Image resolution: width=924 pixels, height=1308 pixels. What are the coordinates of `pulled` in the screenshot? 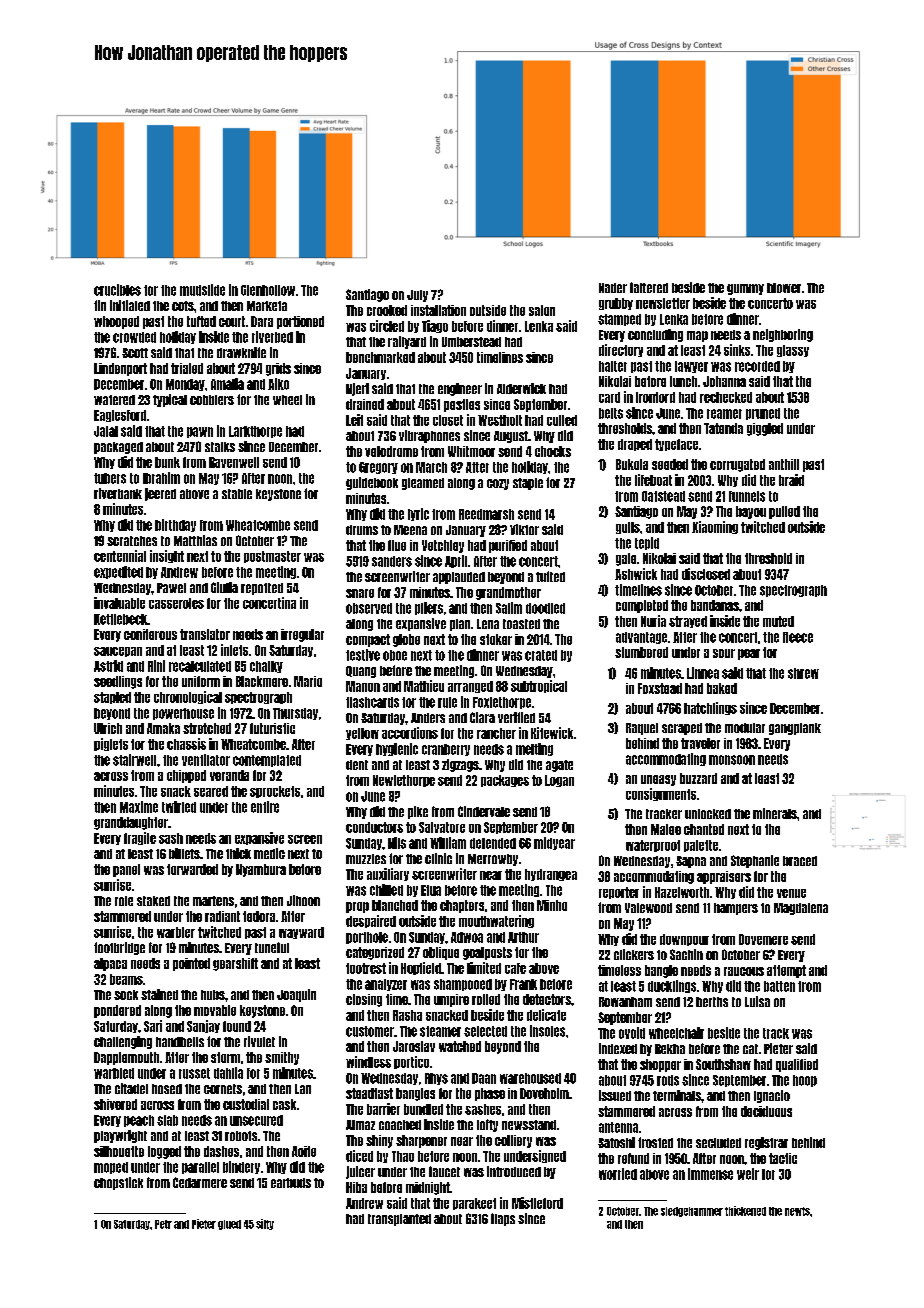 It's located at (784, 512).
